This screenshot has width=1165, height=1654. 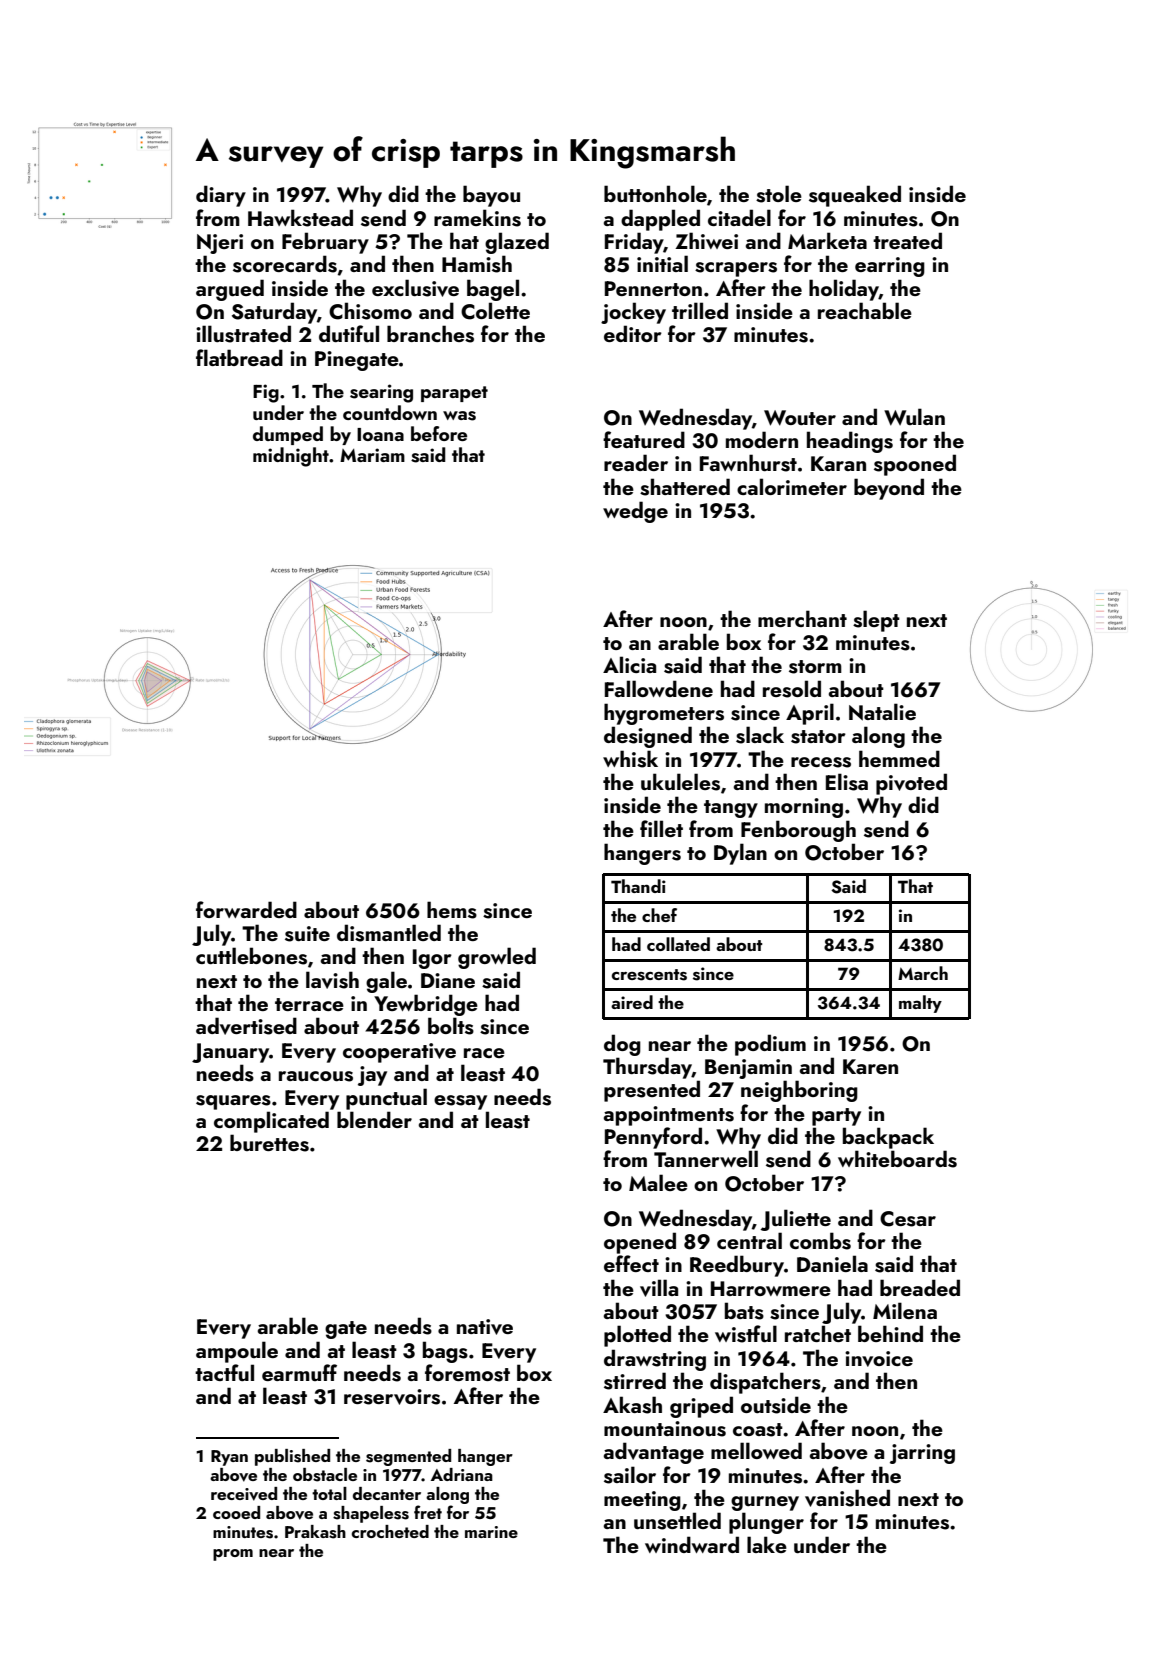 I want to click on prom, so click(x=233, y=1555).
